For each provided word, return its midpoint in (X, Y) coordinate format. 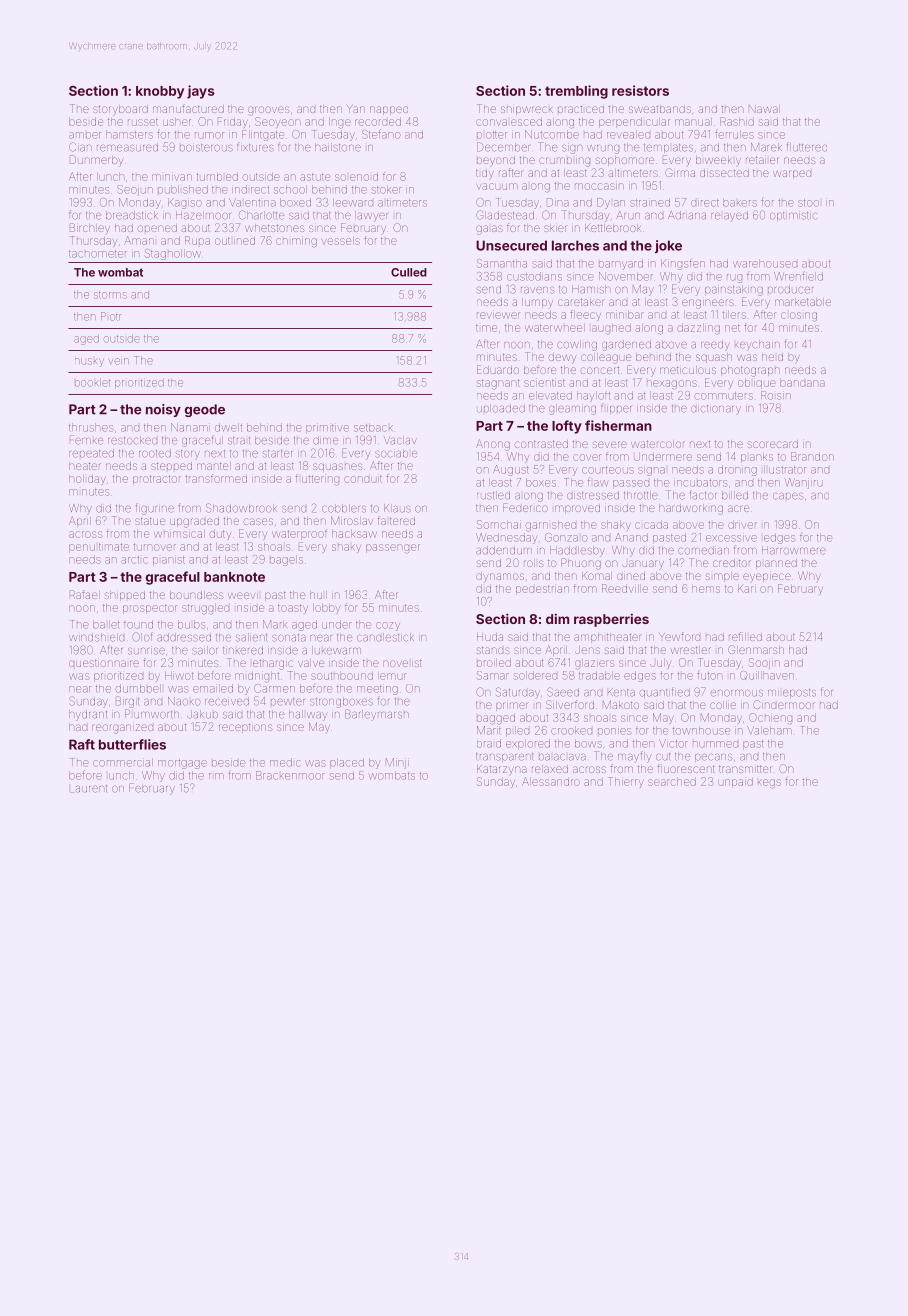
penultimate (99, 548)
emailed (213, 688)
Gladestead (505, 215)
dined (631, 576)
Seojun (135, 190)
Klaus (397, 508)
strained (650, 202)
